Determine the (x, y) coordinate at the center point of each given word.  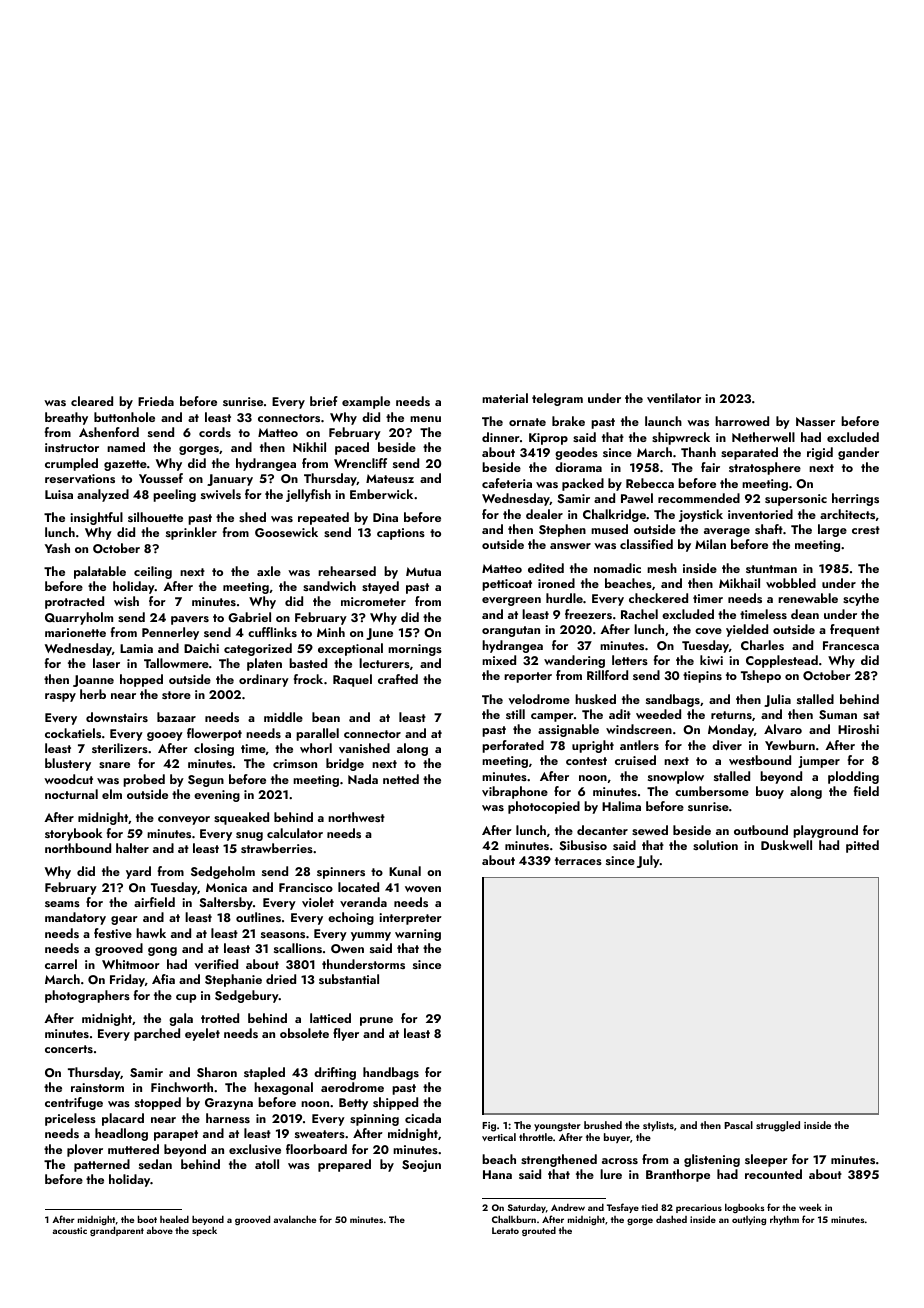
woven (423, 889)
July (648, 861)
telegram (557, 399)
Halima (621, 806)
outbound (761, 830)
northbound (78, 848)
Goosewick (286, 532)
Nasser (815, 421)
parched (157, 1034)
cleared (92, 401)
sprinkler (191, 533)
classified (646, 544)
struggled (778, 1126)
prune (376, 1021)
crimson (295, 763)
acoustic (70, 1230)
